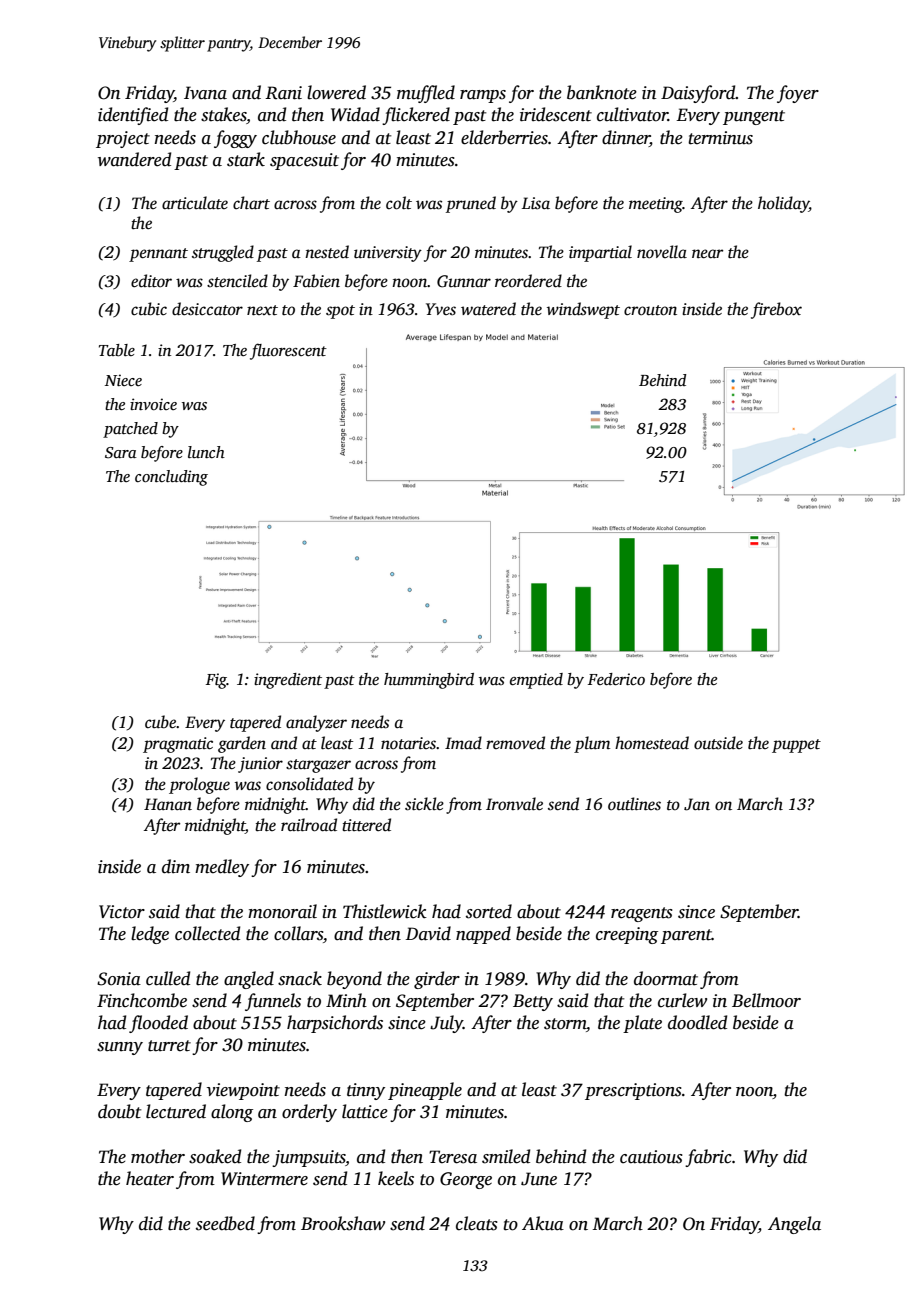  I want to click on Sara, so click(121, 453).
